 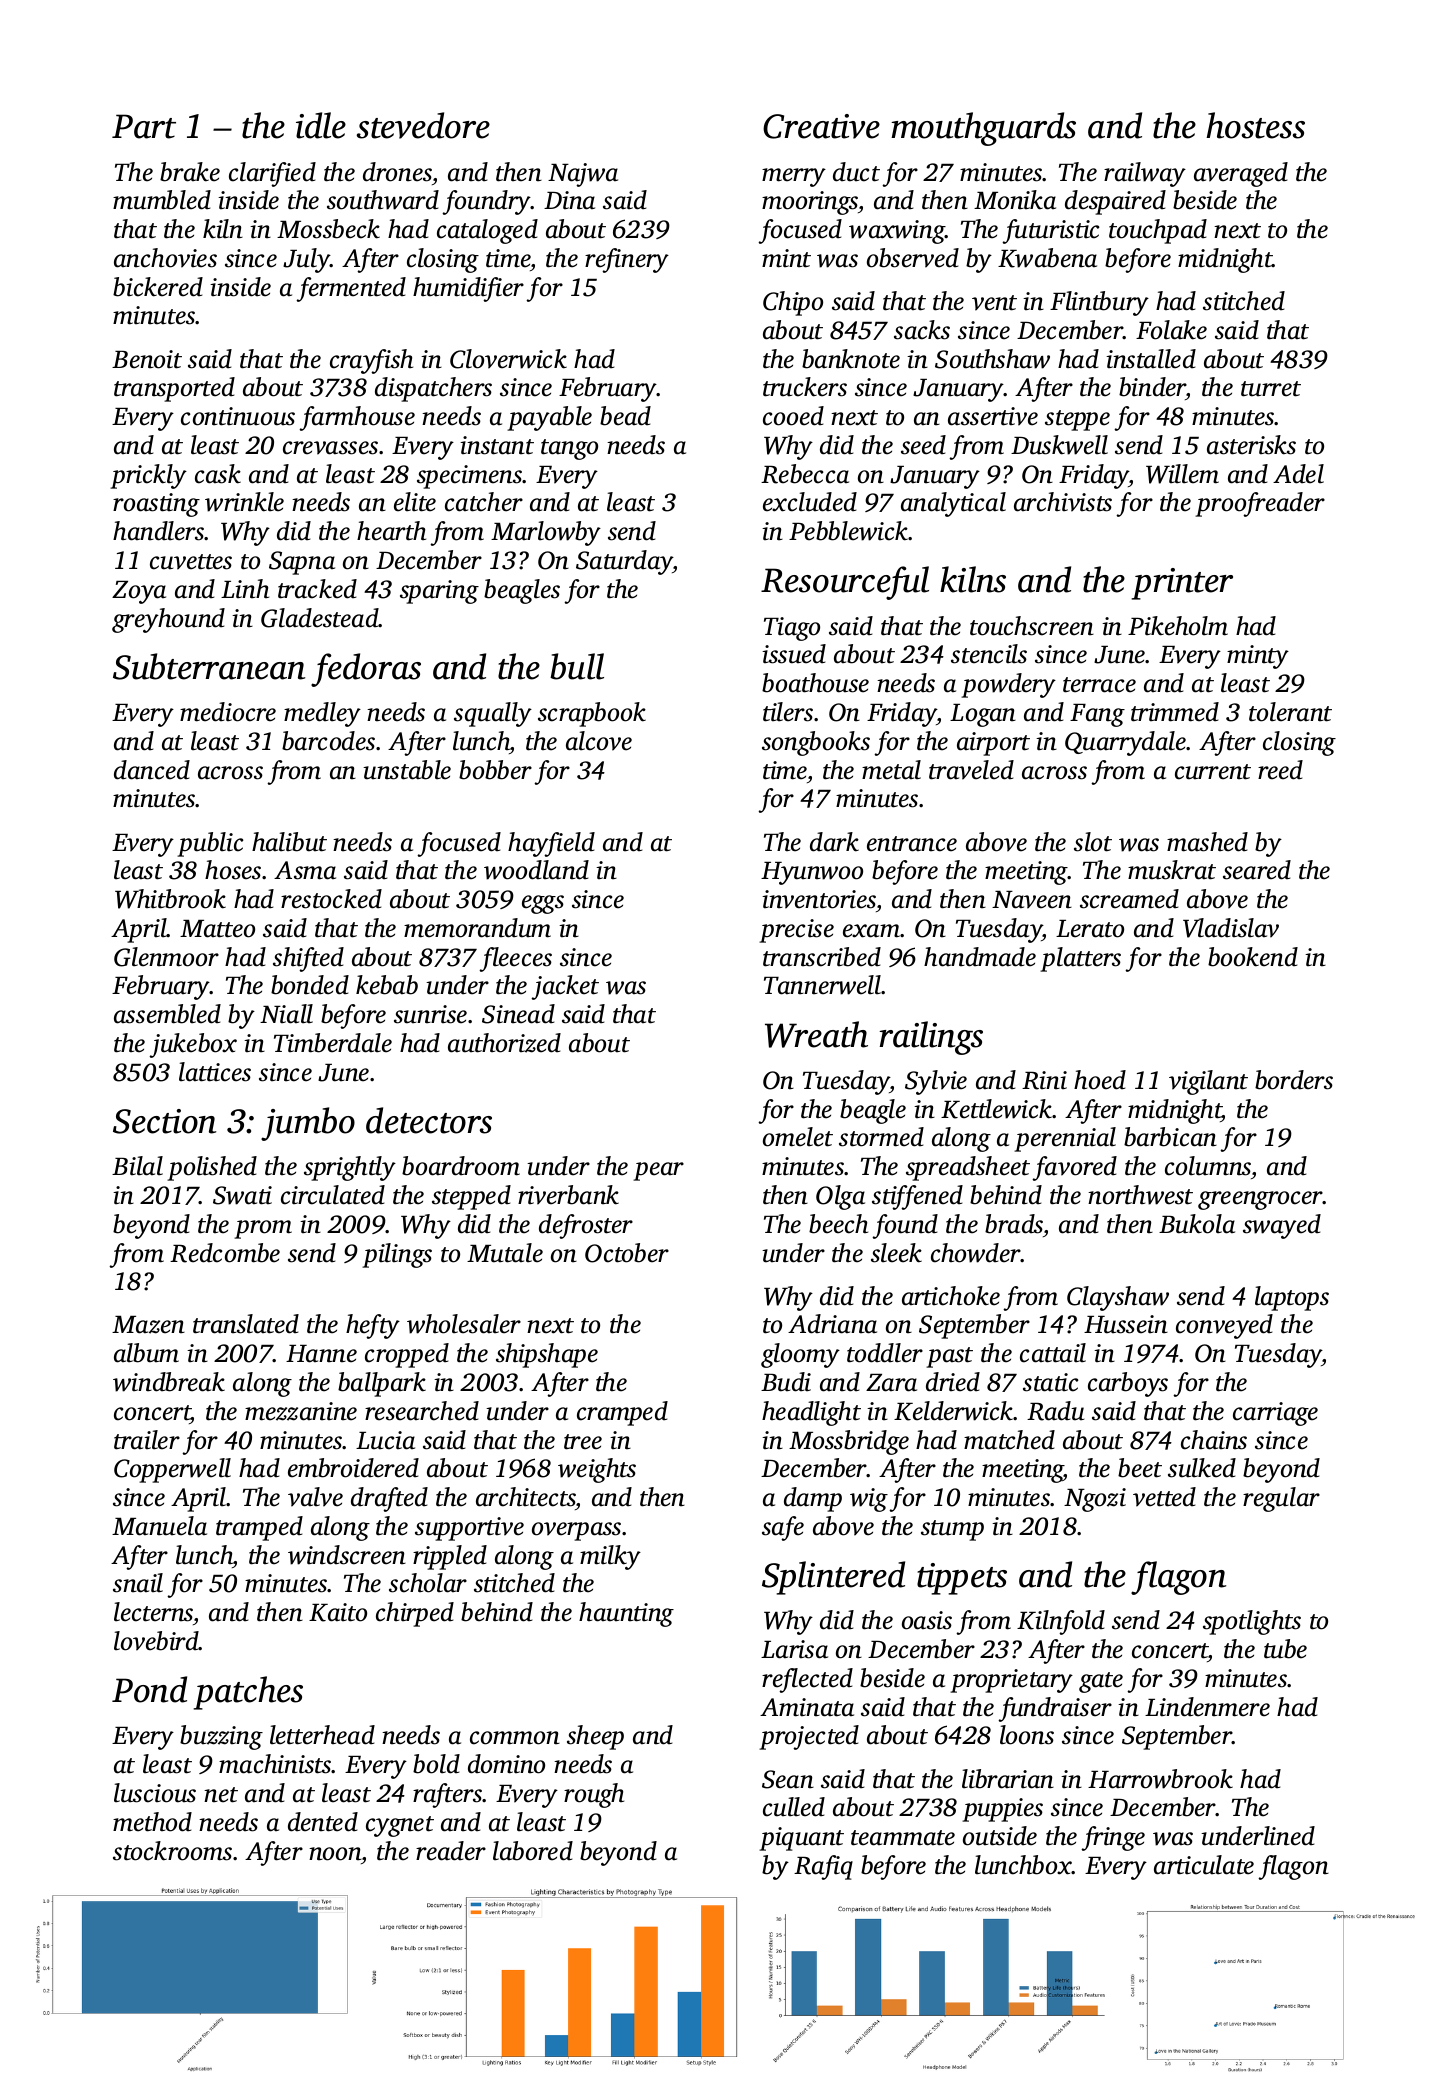 What do you see at coordinates (1080, 959) in the document?
I see `platters` at bounding box center [1080, 959].
